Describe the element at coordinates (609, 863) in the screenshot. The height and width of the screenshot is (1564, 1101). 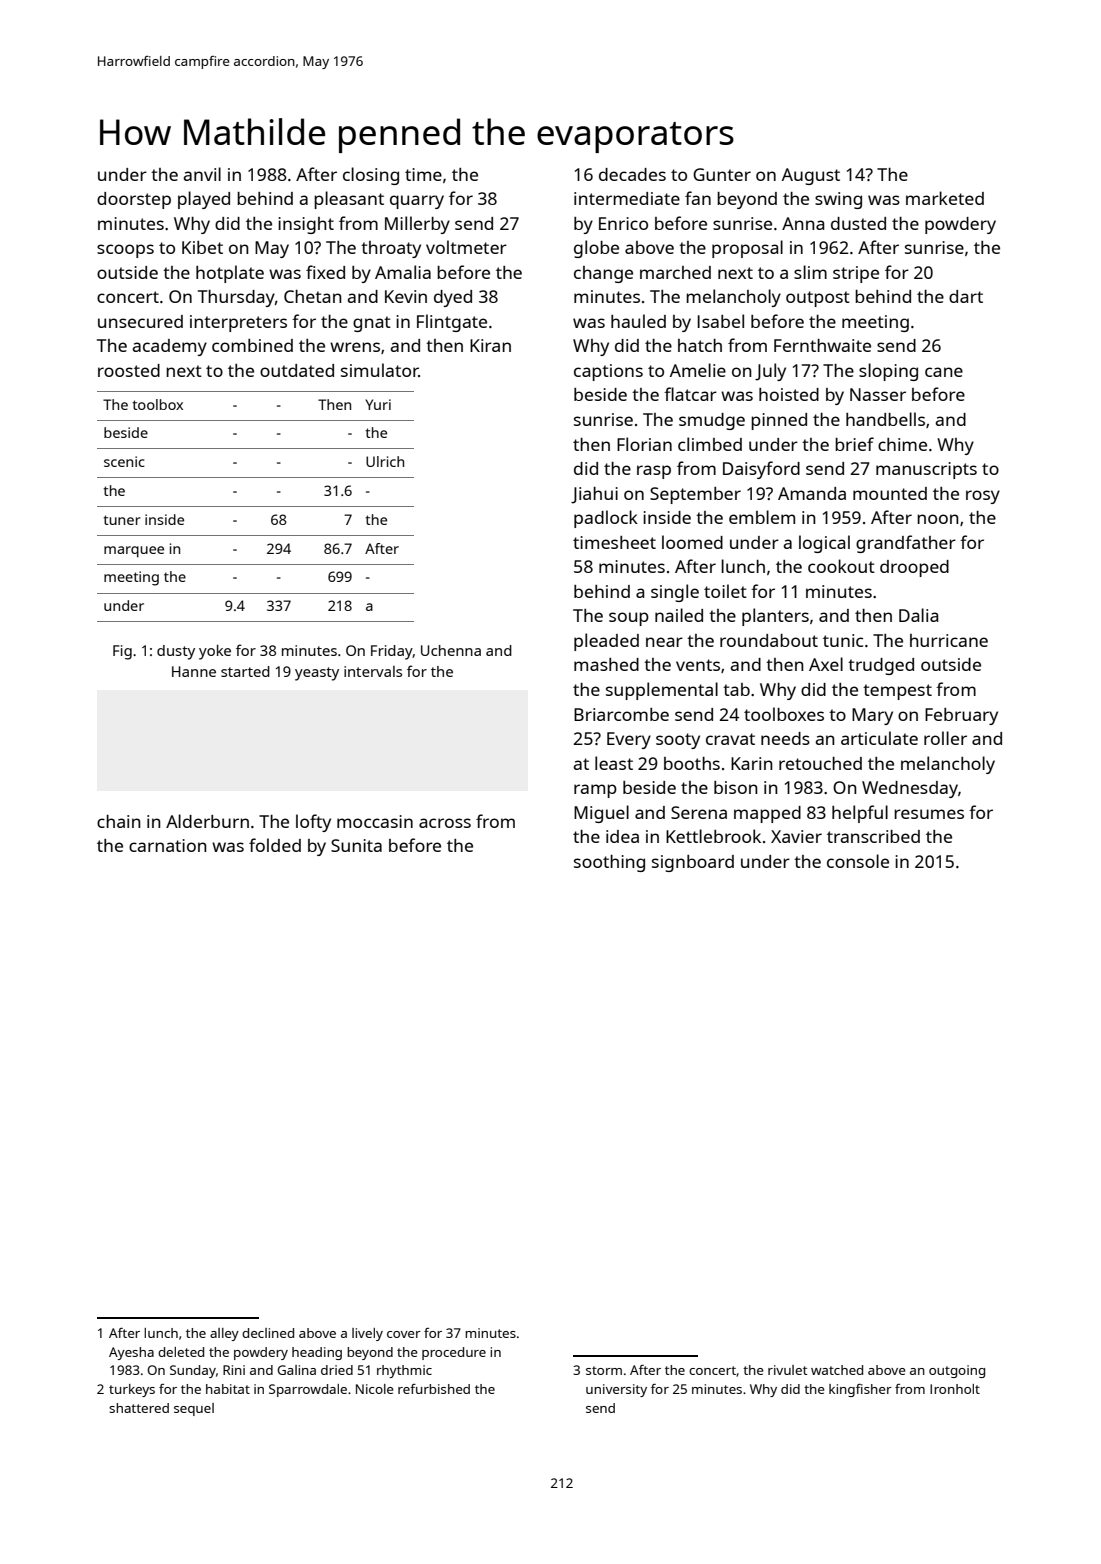
I see `soothing` at that location.
